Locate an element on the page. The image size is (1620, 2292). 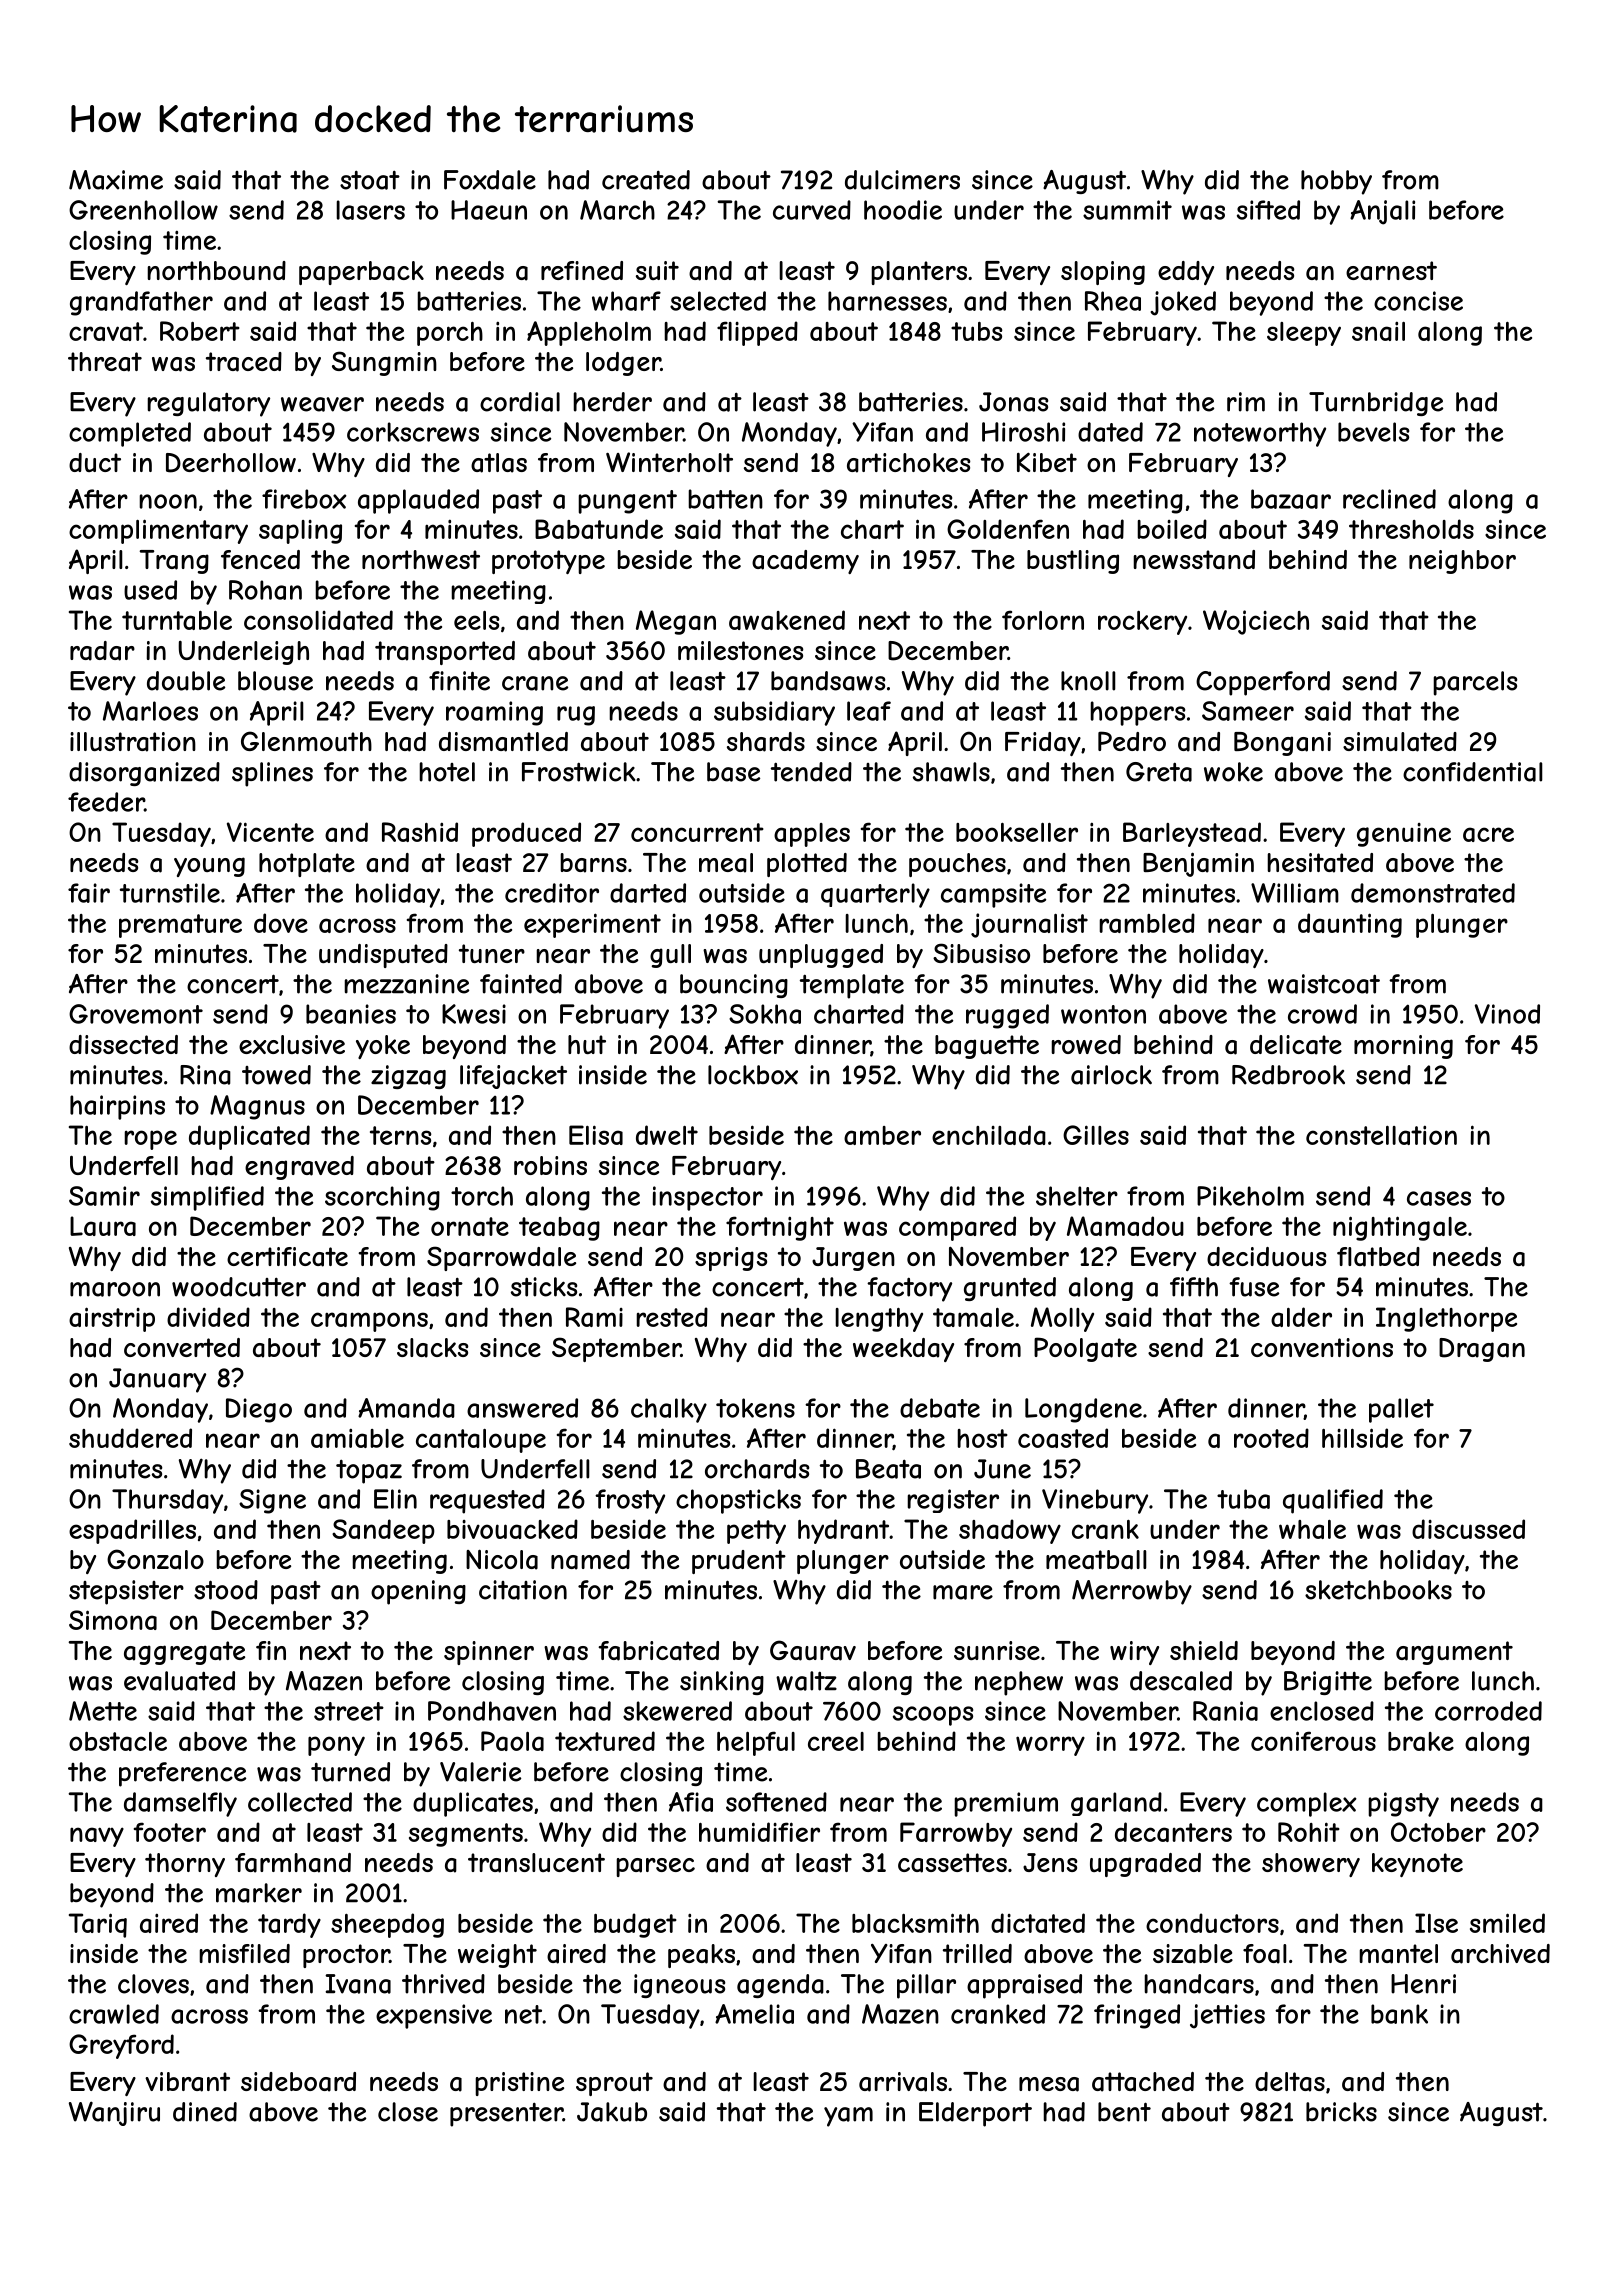
academy is located at coordinates (805, 562).
